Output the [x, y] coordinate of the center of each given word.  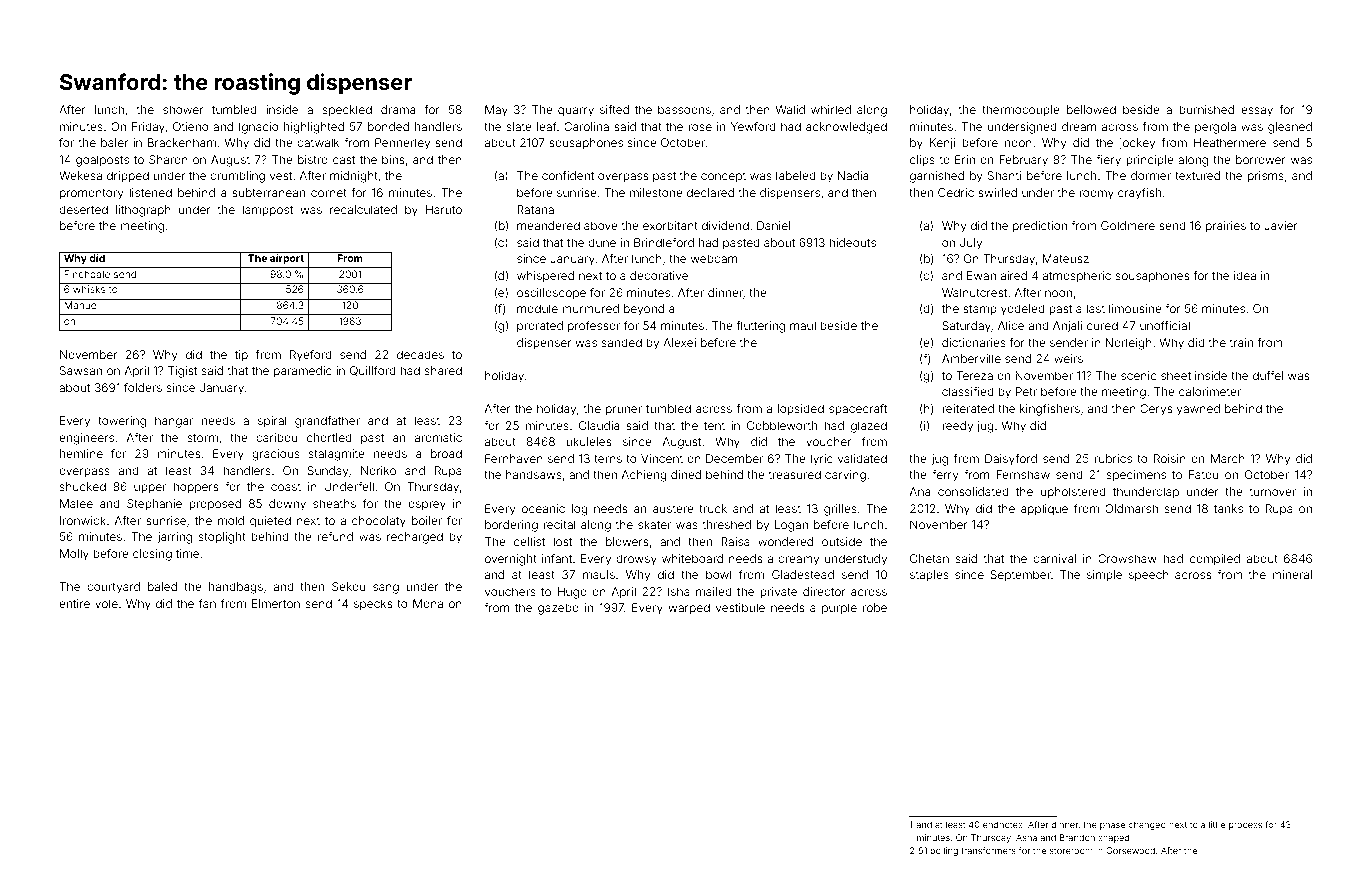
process [1245, 826]
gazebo [558, 609]
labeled [796, 175]
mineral [1292, 574]
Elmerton [276, 603]
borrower [1261, 159]
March [1228, 458]
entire [74, 603]
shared [443, 370]
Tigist [182, 372]
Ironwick [83, 520]
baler [114, 142]
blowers [627, 541]
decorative [659, 275]
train [1241, 342]
